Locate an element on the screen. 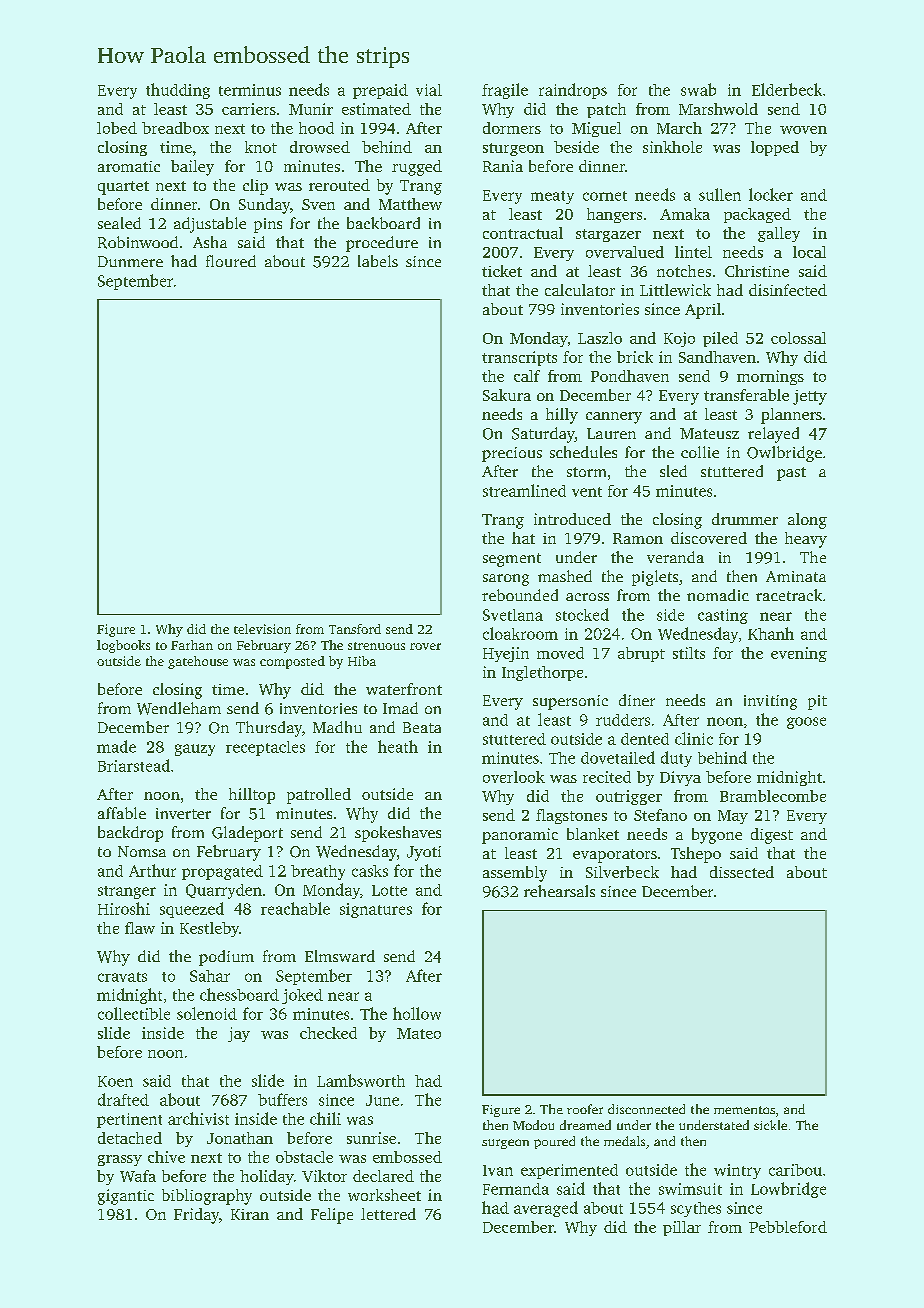 The image size is (924, 1308). averaged is located at coordinates (546, 1209).
